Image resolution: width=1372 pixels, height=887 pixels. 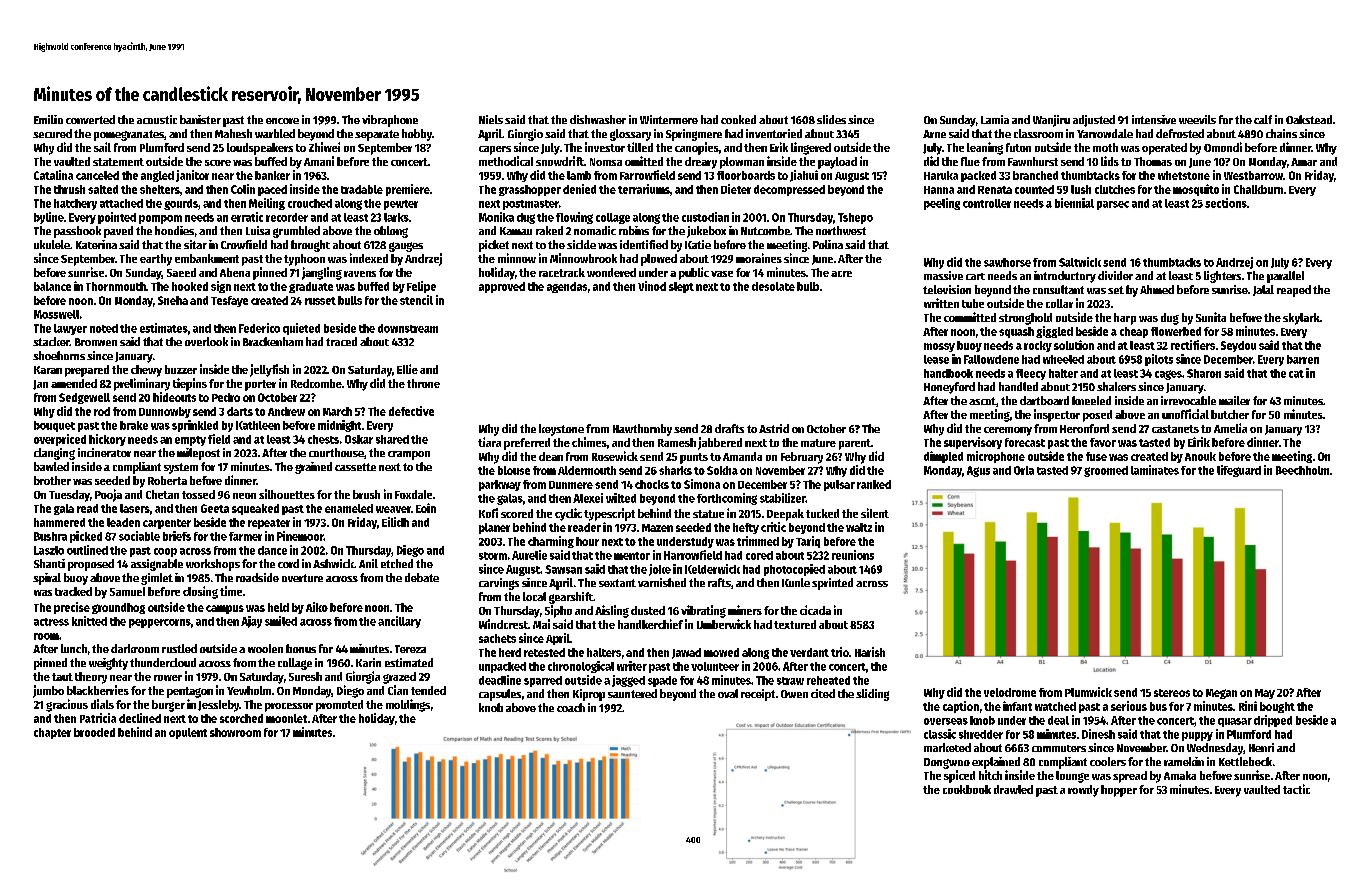 I want to click on typescript, so click(x=609, y=514).
